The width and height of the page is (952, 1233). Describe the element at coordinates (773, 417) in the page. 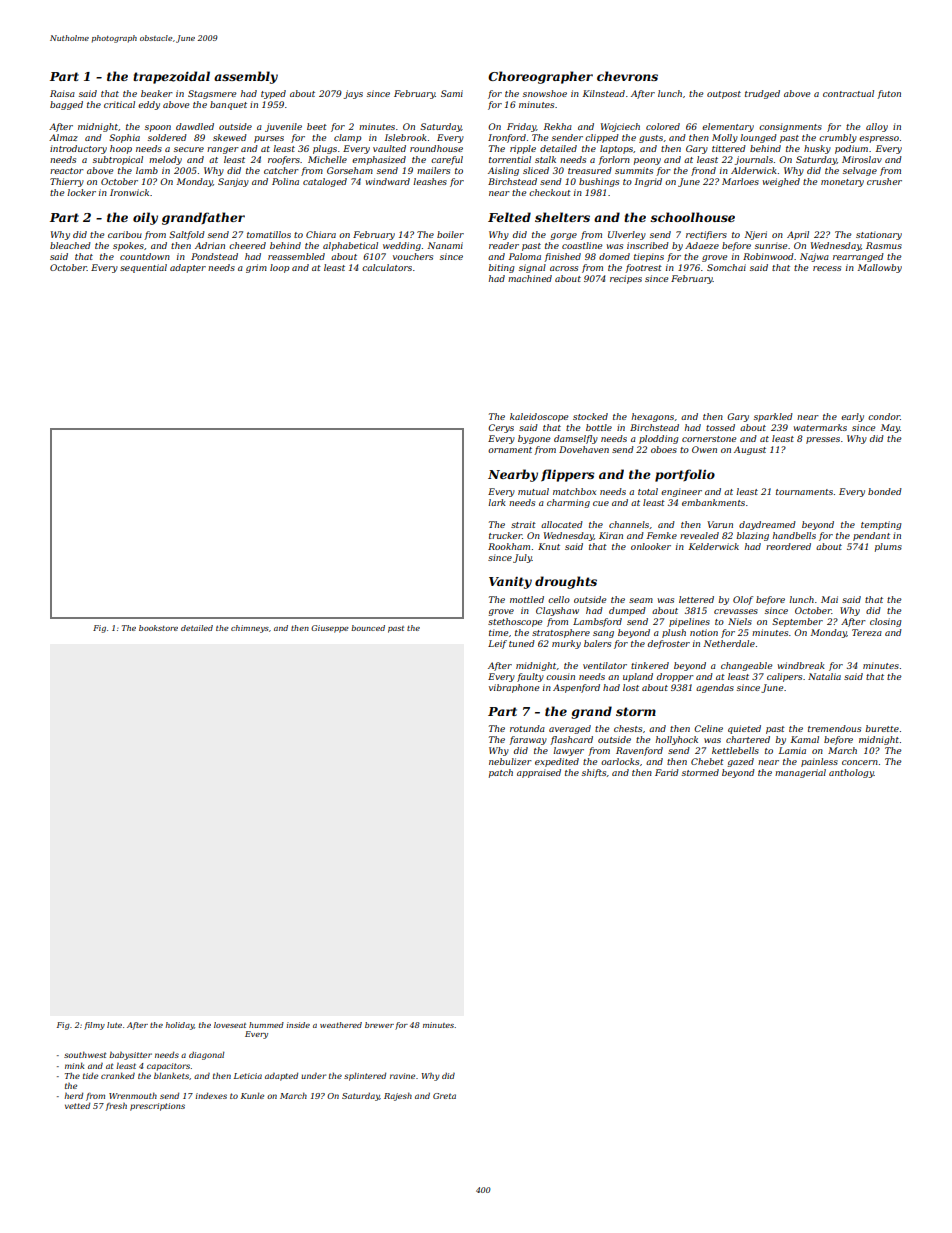

I see `sparkled` at that location.
